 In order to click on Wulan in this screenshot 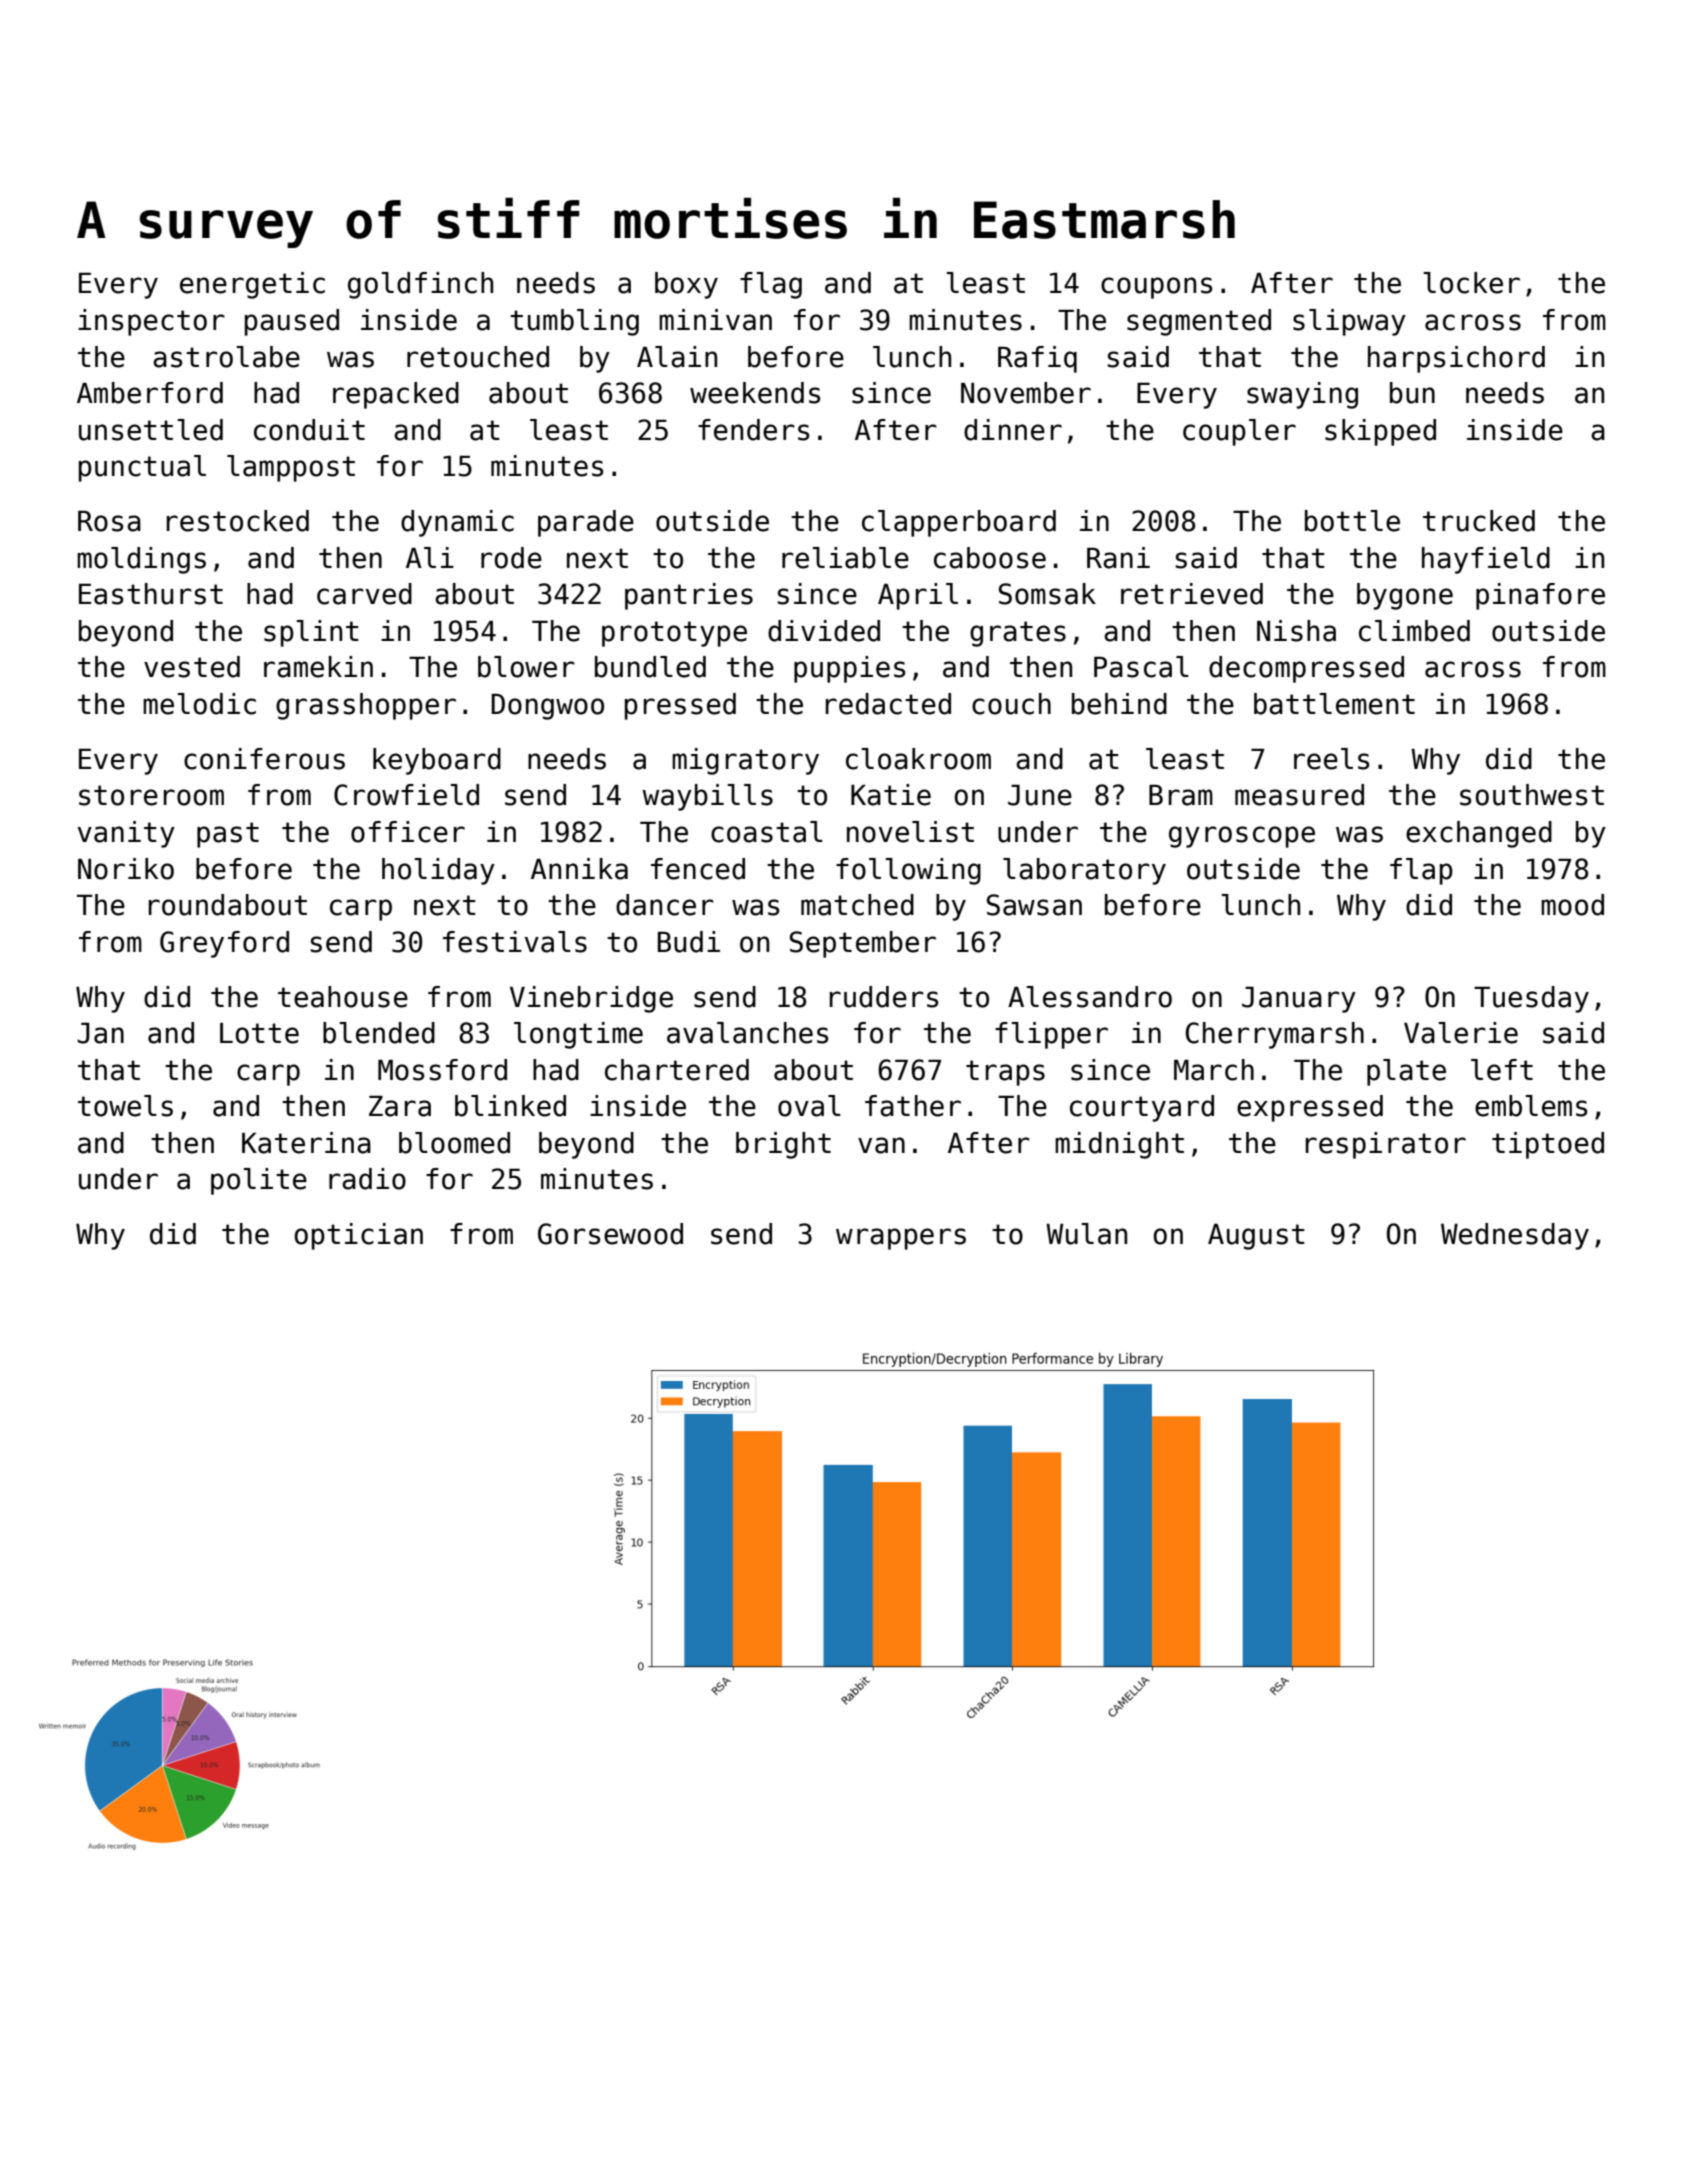, I will do `click(1086, 1234)`.
